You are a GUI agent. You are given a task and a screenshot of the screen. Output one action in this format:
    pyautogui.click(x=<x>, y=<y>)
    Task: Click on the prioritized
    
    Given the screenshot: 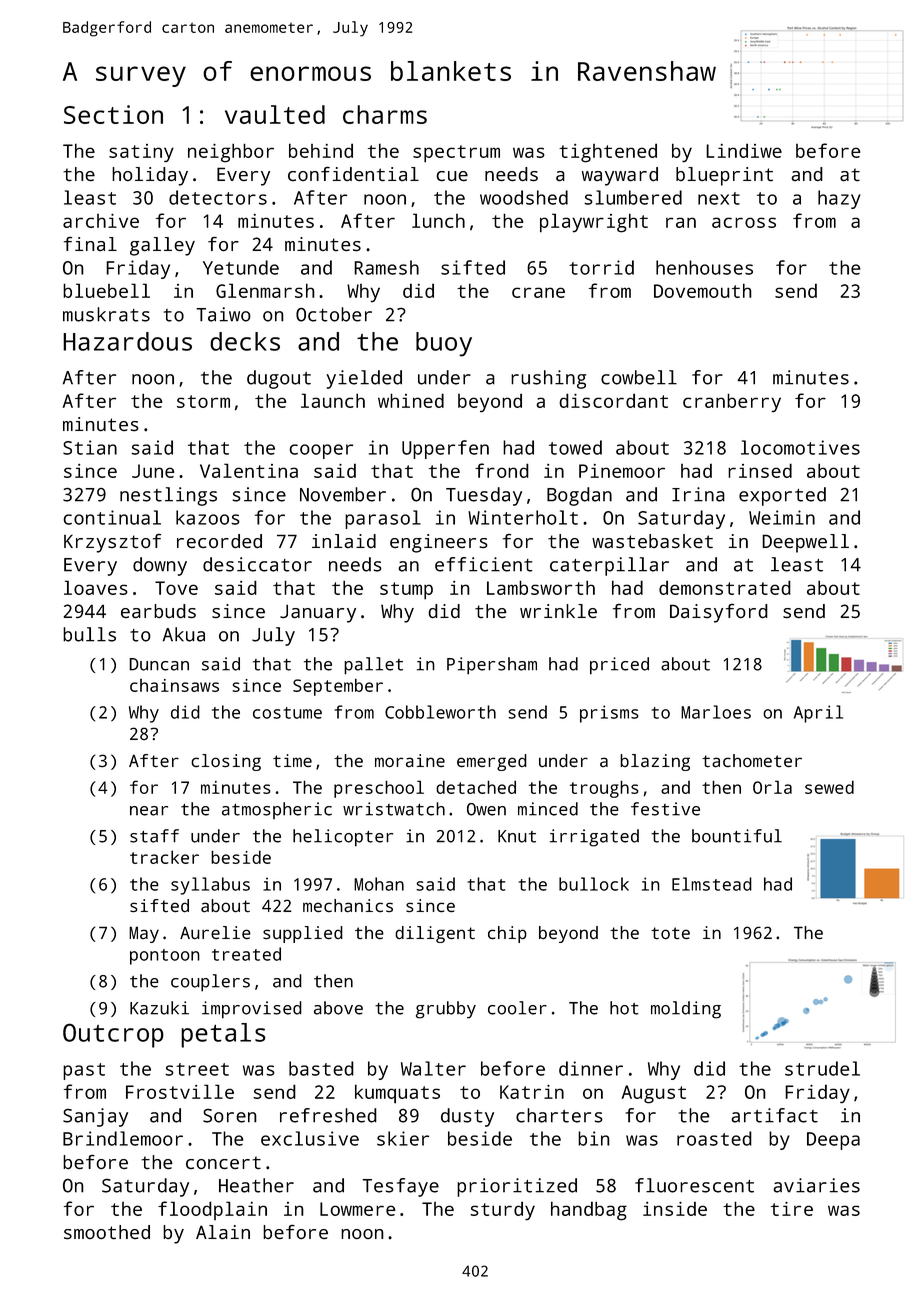 What is the action you would take?
    pyautogui.click(x=517, y=1187)
